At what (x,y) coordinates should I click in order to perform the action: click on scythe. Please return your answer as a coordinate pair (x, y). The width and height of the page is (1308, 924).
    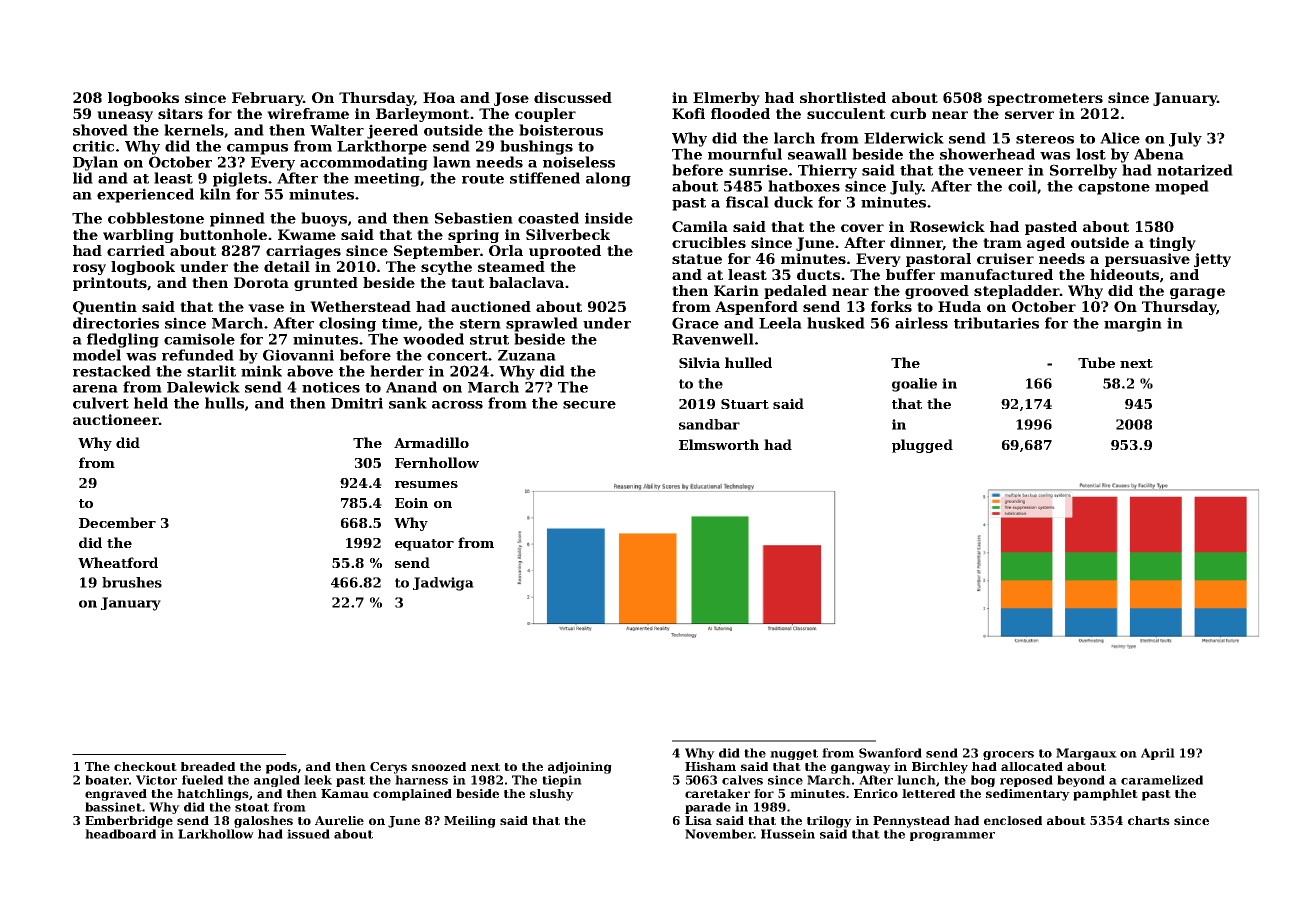
    Looking at the image, I should click on (446, 268).
